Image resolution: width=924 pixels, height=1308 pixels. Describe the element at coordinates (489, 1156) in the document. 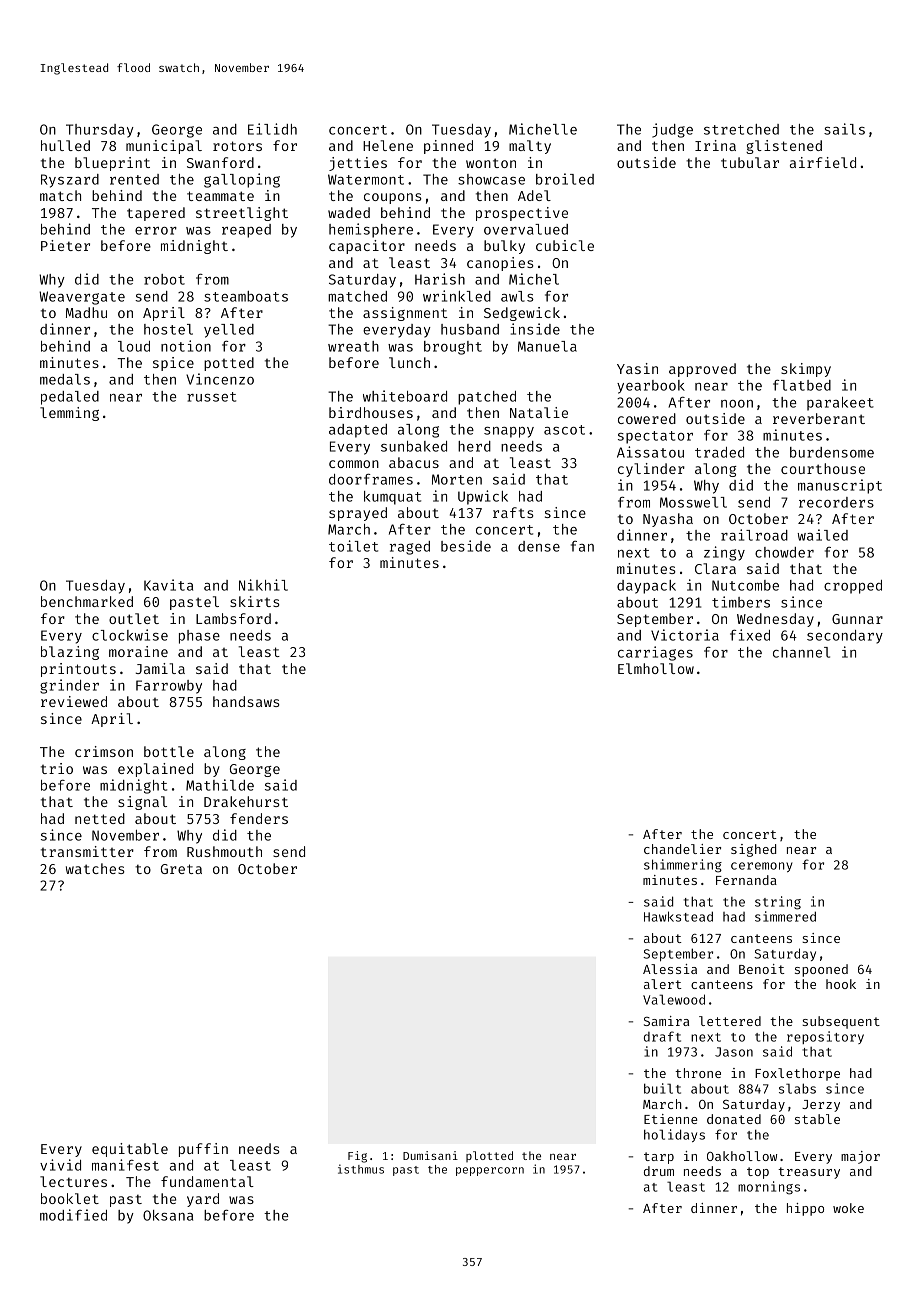

I see `plotted` at that location.
